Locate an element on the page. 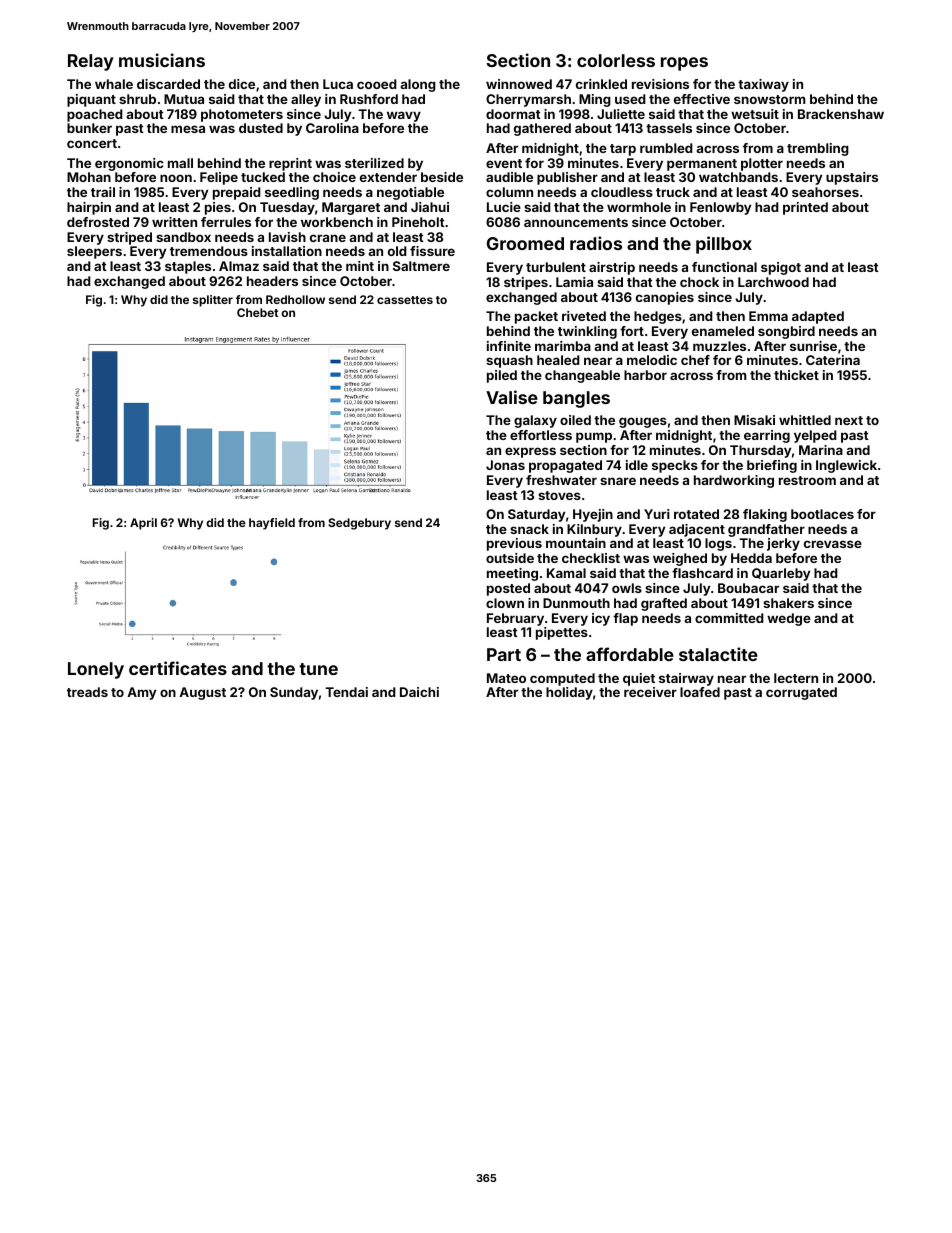  revisions is located at coordinates (660, 84).
